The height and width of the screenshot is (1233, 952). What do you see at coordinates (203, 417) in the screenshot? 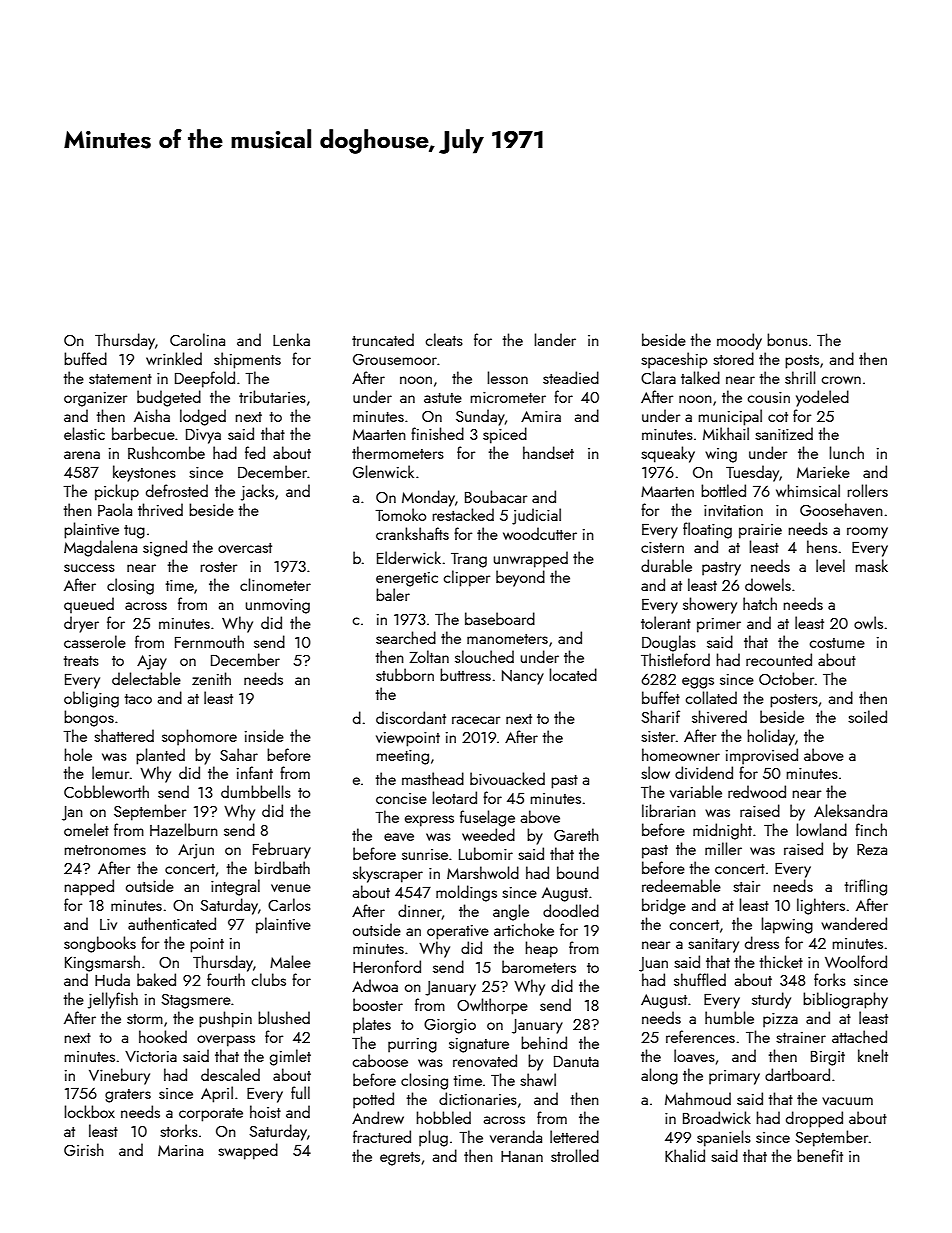
I see `lodged` at bounding box center [203, 417].
